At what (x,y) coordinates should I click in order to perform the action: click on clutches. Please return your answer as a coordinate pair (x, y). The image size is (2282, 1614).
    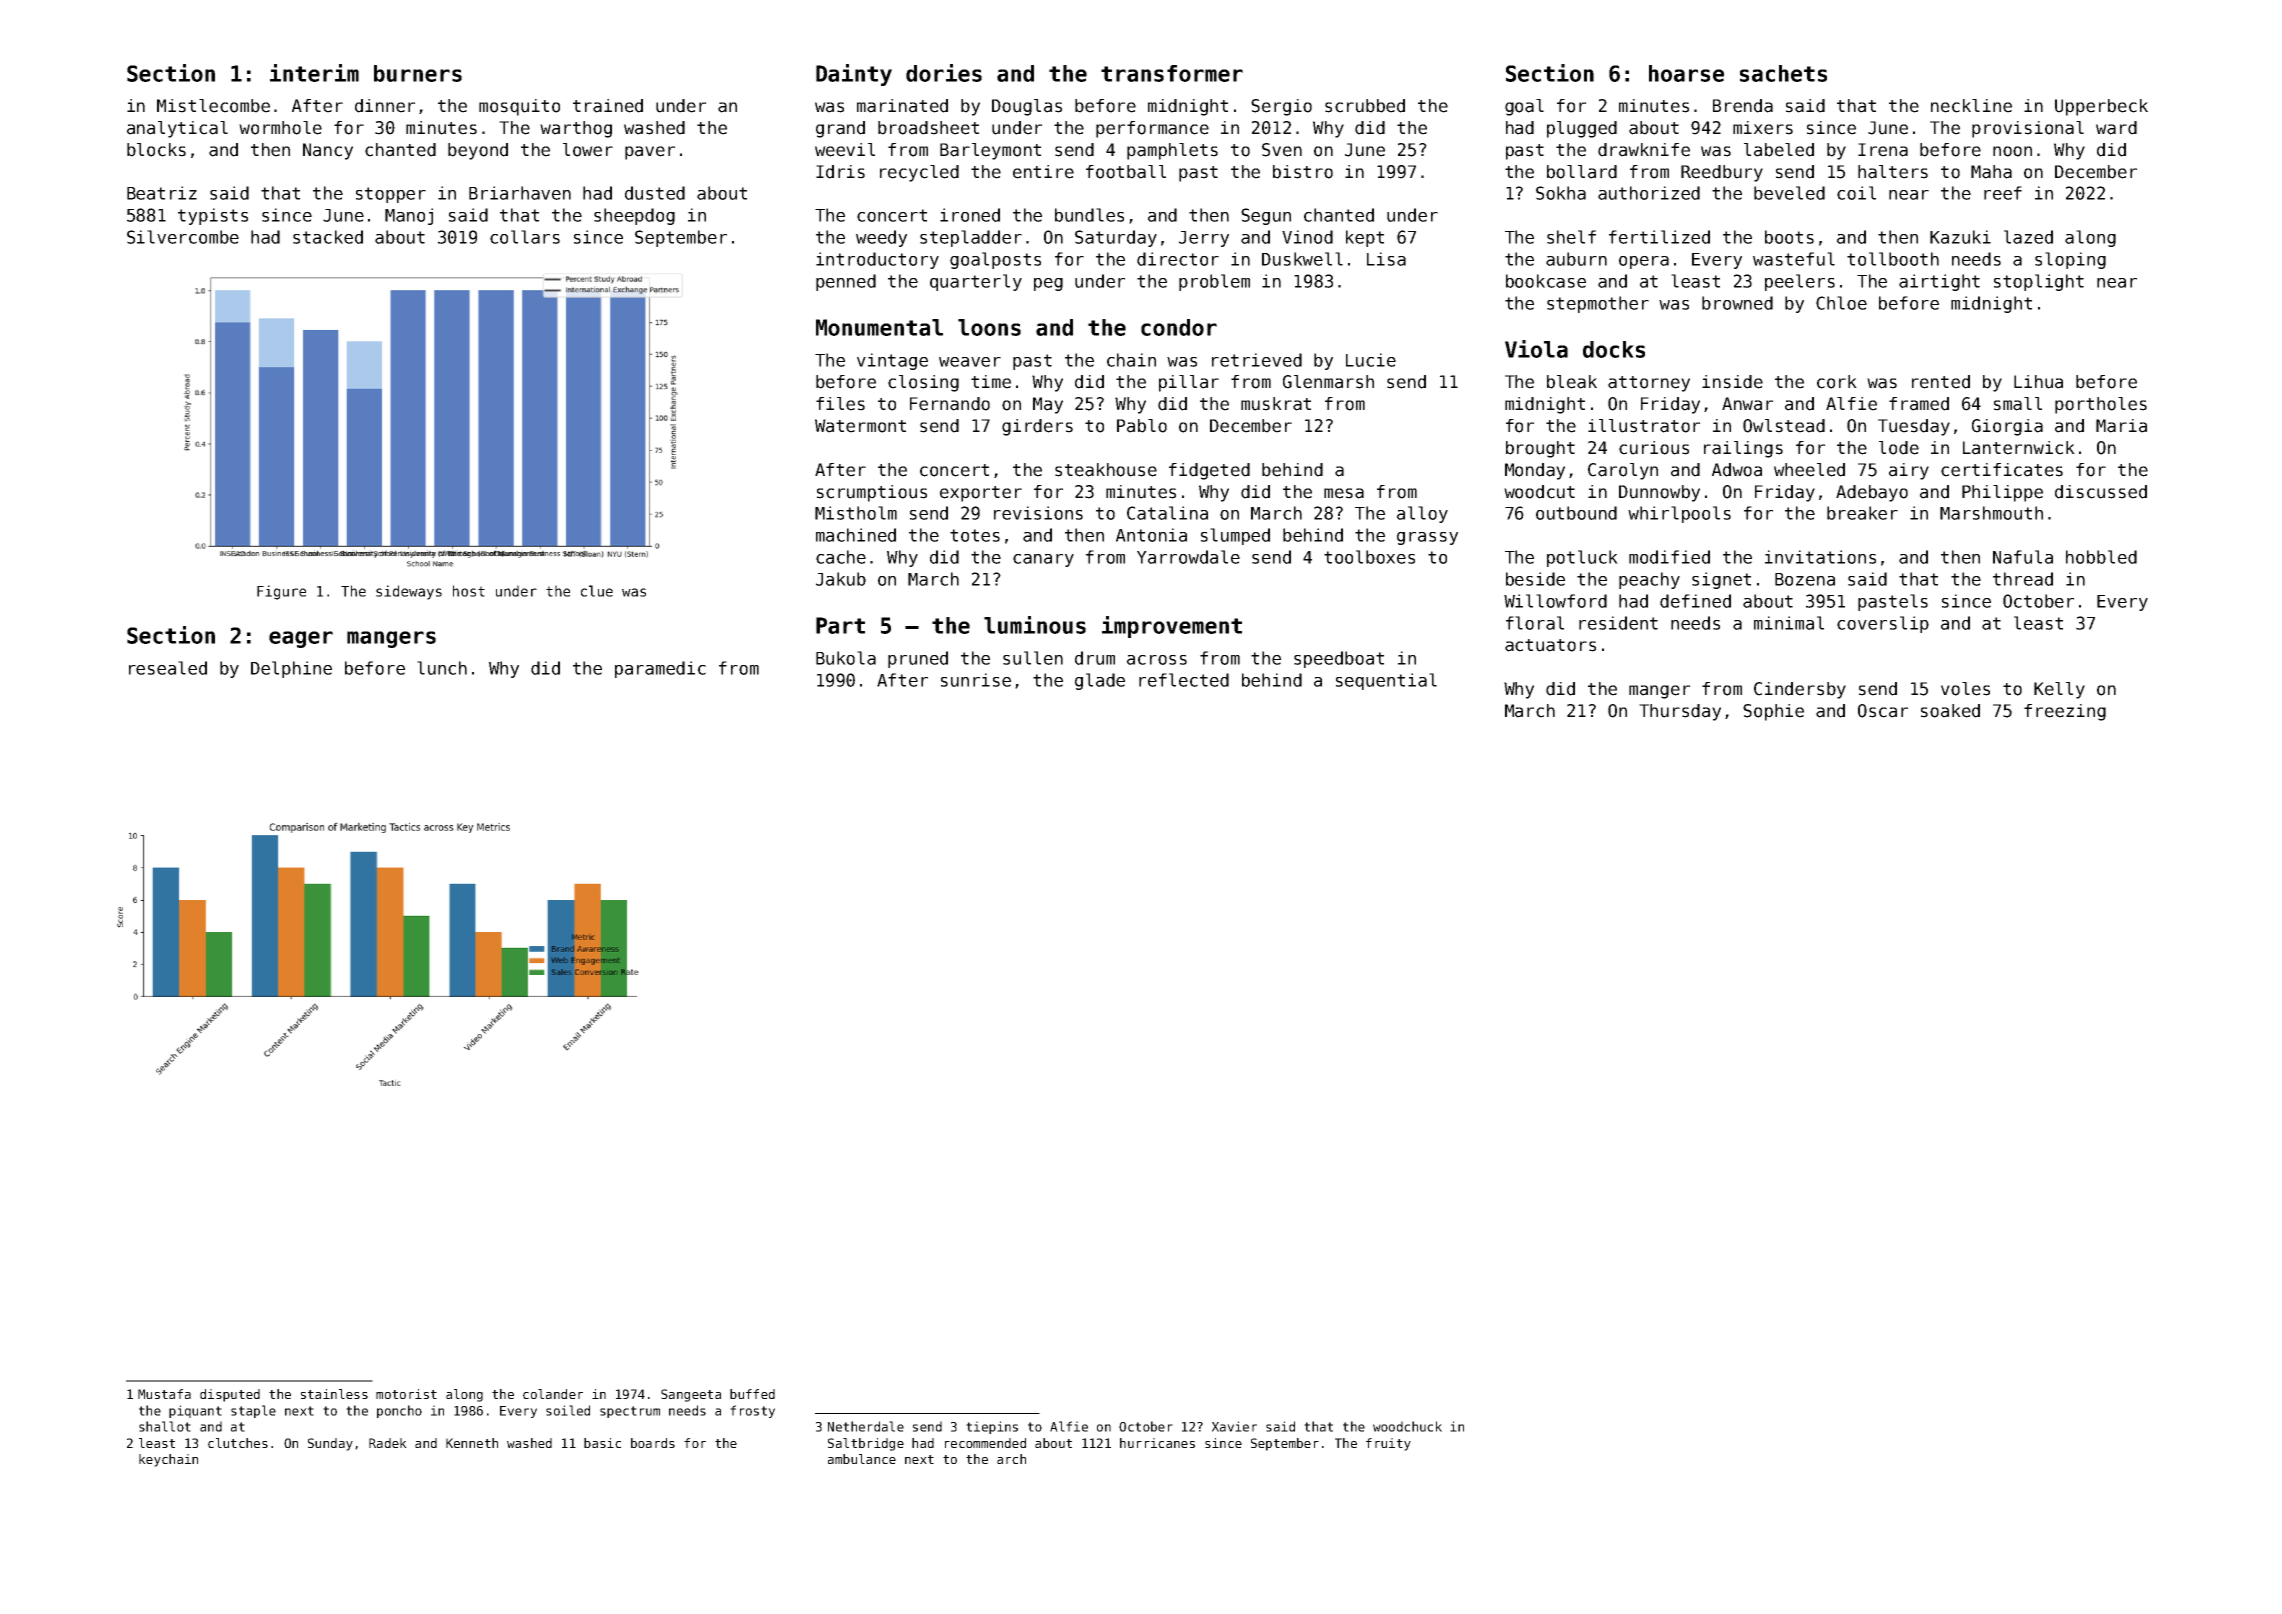
    Looking at the image, I should click on (238, 1443).
